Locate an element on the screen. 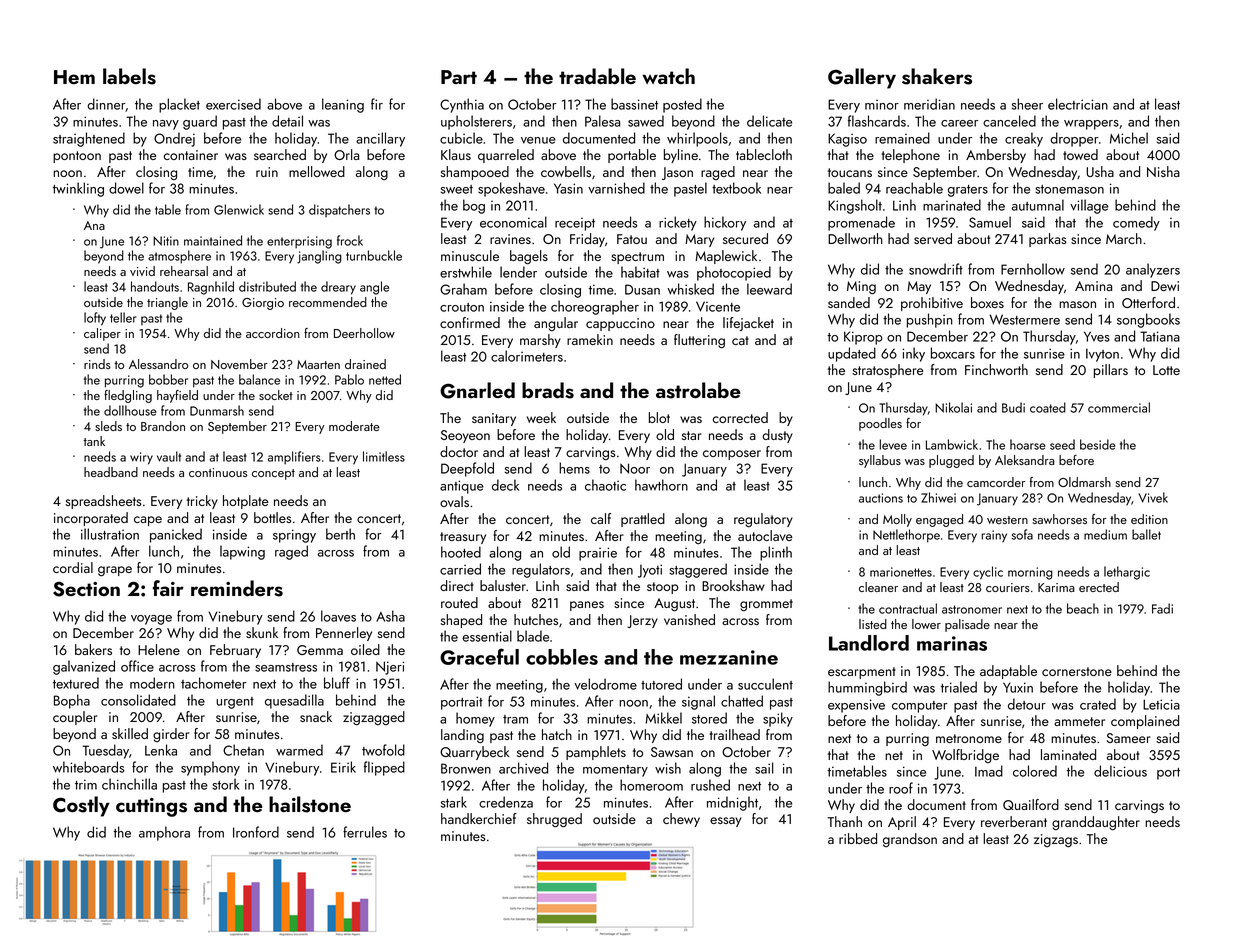 Image resolution: width=1233 pixels, height=952 pixels. Ragnhild is located at coordinates (211, 288).
